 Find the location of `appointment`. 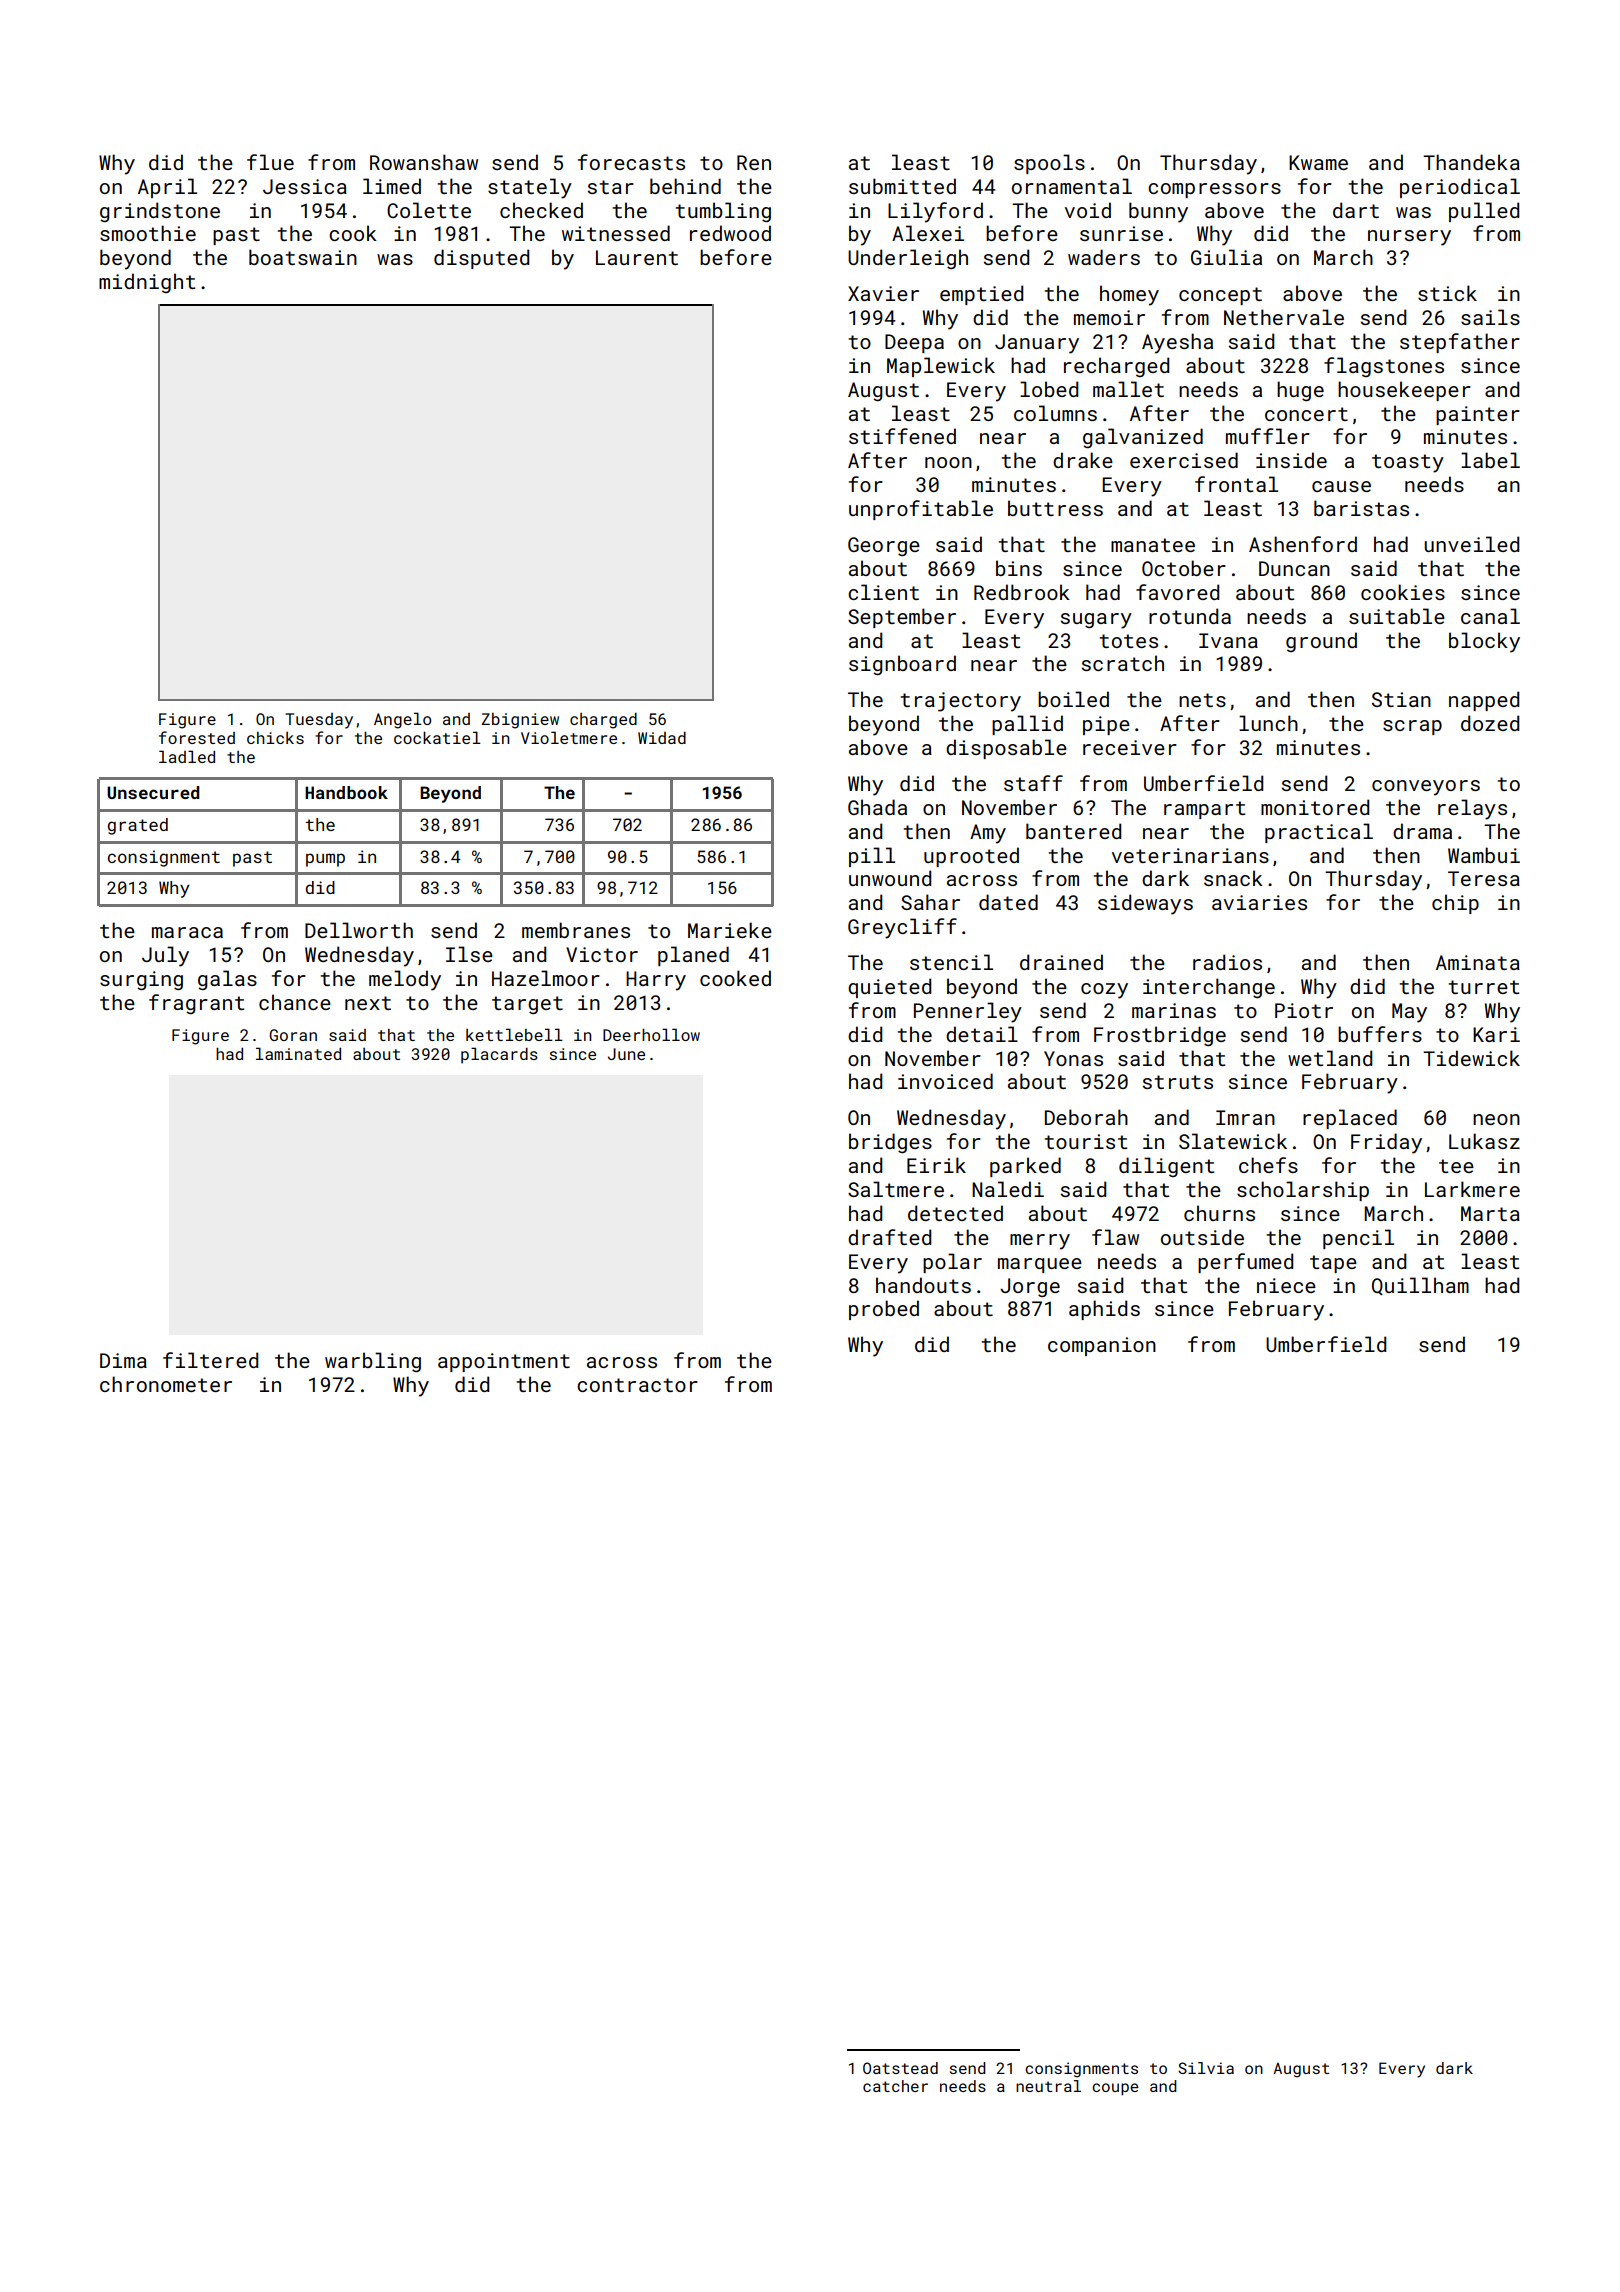

appointment is located at coordinates (504, 1362).
